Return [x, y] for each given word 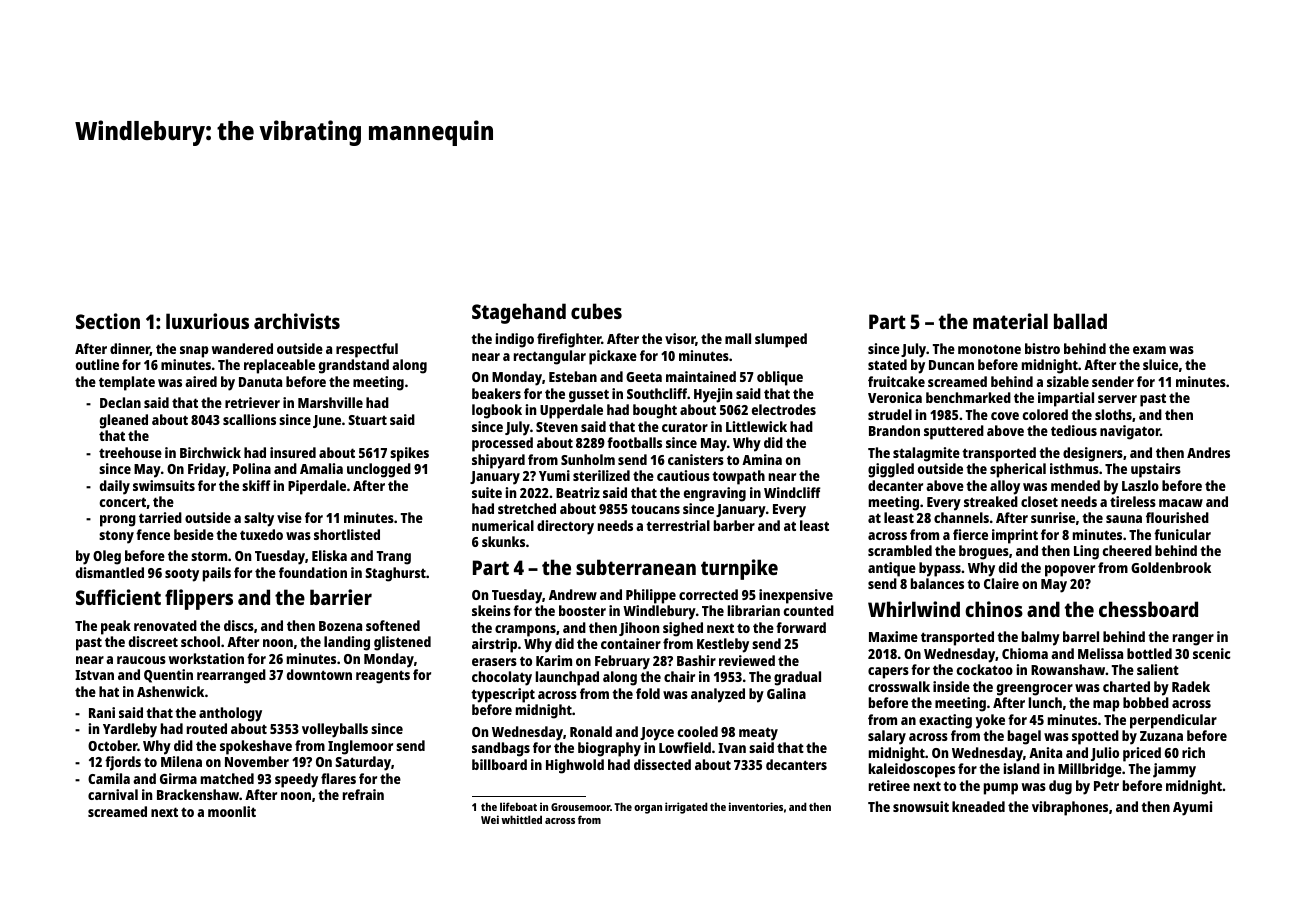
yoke [990, 721]
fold [648, 693]
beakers [496, 393]
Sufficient [118, 597]
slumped [781, 340]
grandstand [354, 366]
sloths [1113, 414]
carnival [113, 794]
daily [115, 487]
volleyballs [335, 730]
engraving [715, 494]
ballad [1080, 321]
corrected [708, 594]
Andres [1208, 452]
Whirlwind [914, 609]
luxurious [207, 321]
